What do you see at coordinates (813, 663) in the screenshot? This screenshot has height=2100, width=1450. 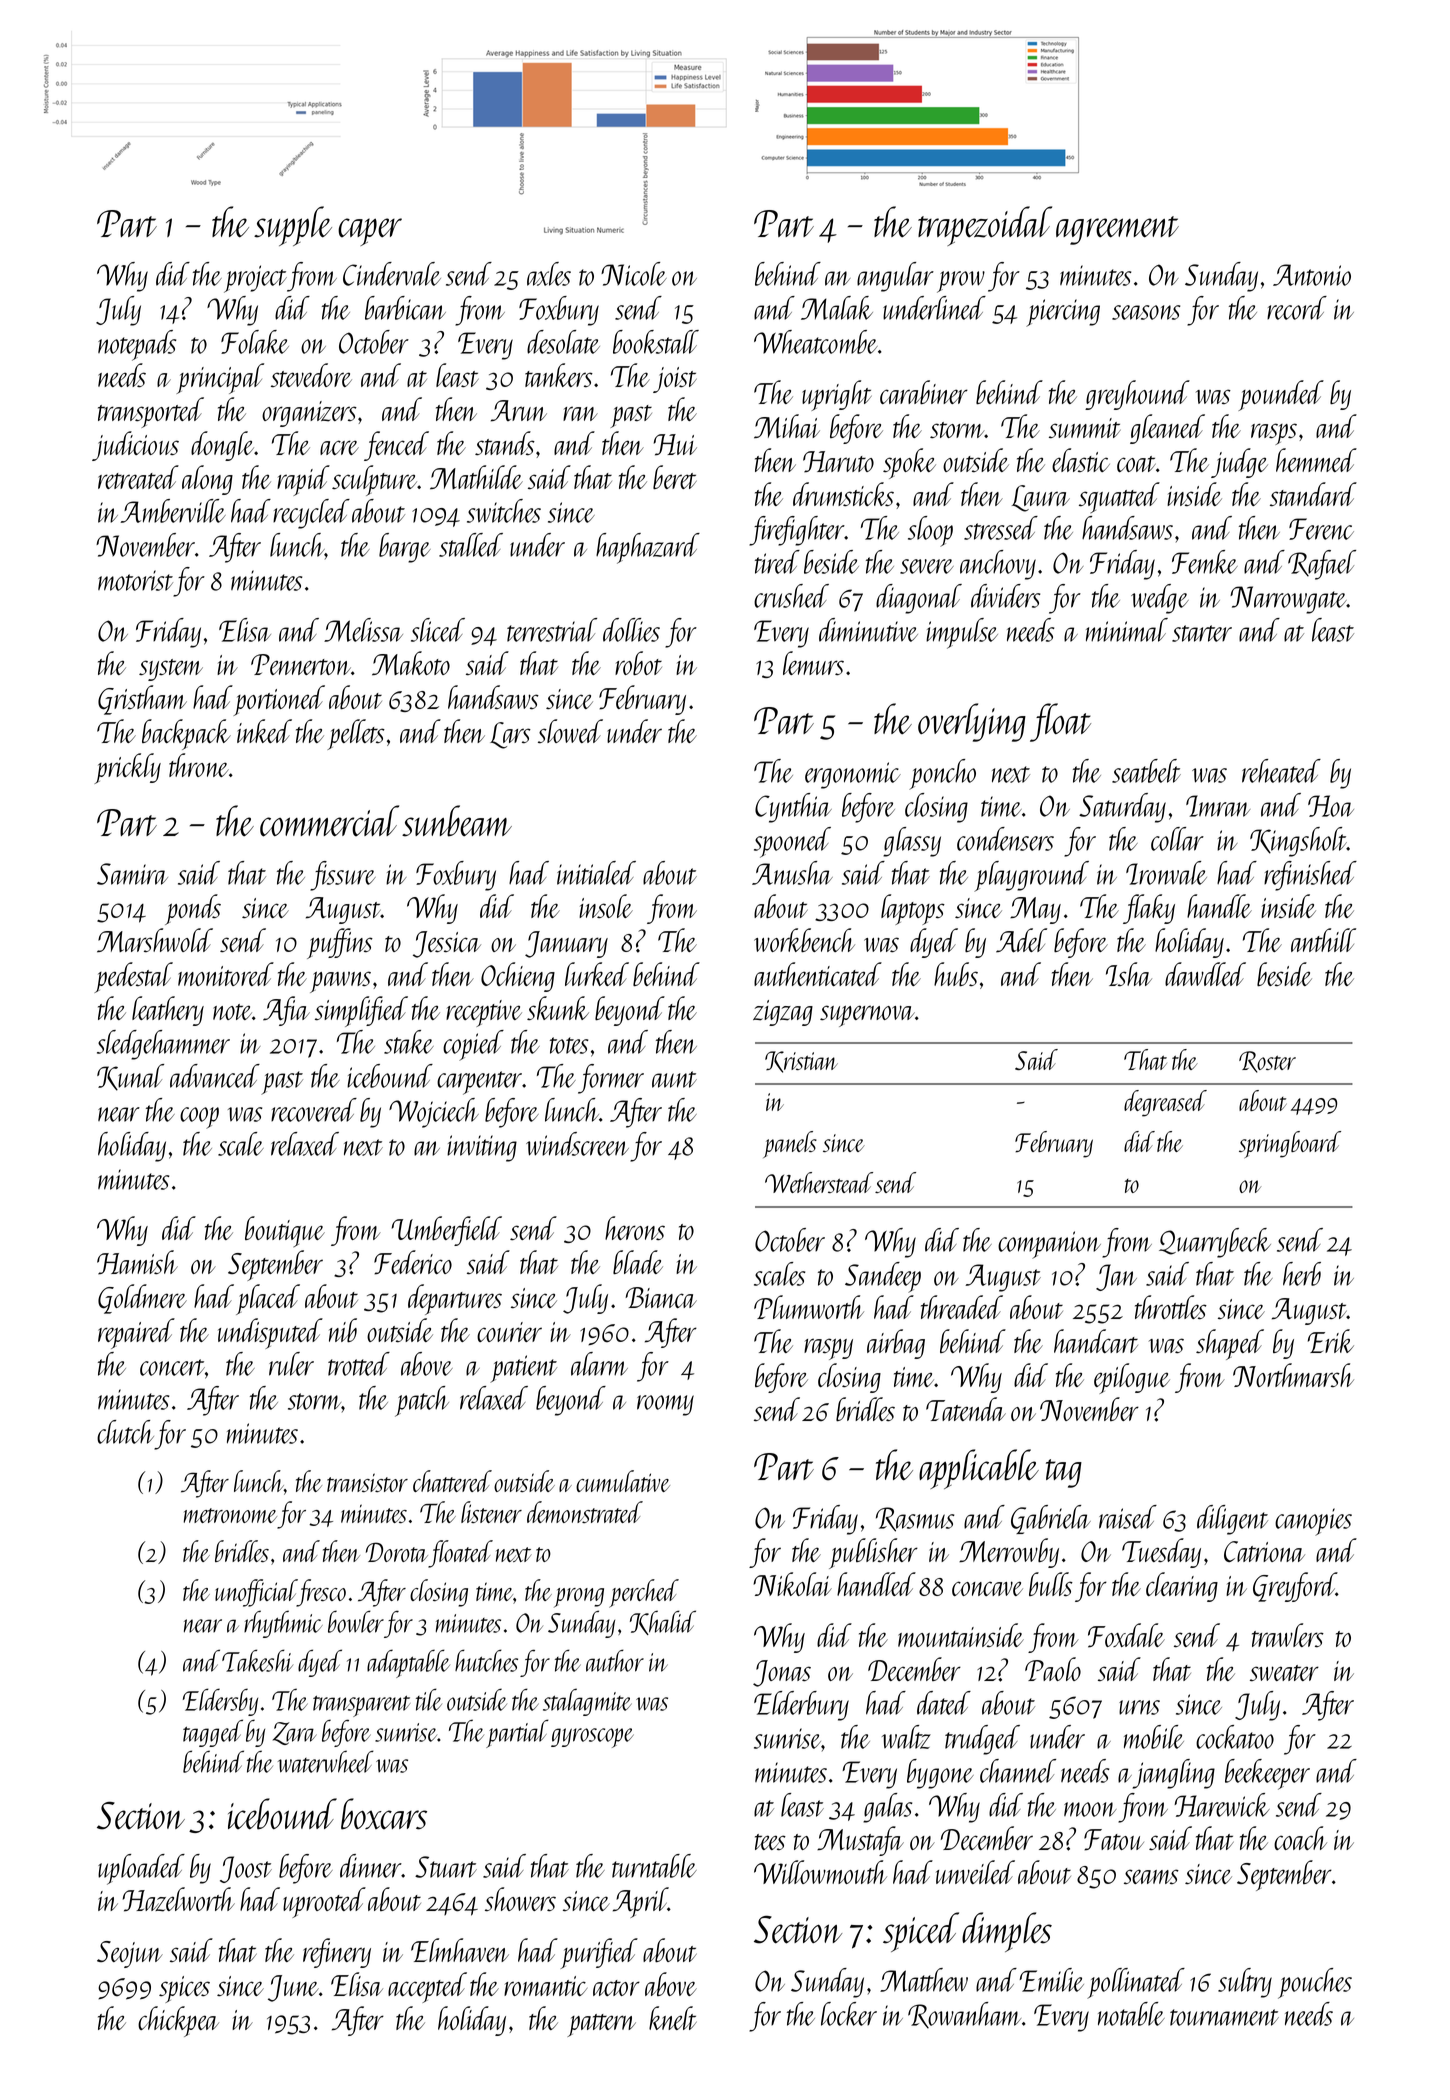 I see `lemurs` at bounding box center [813, 663].
